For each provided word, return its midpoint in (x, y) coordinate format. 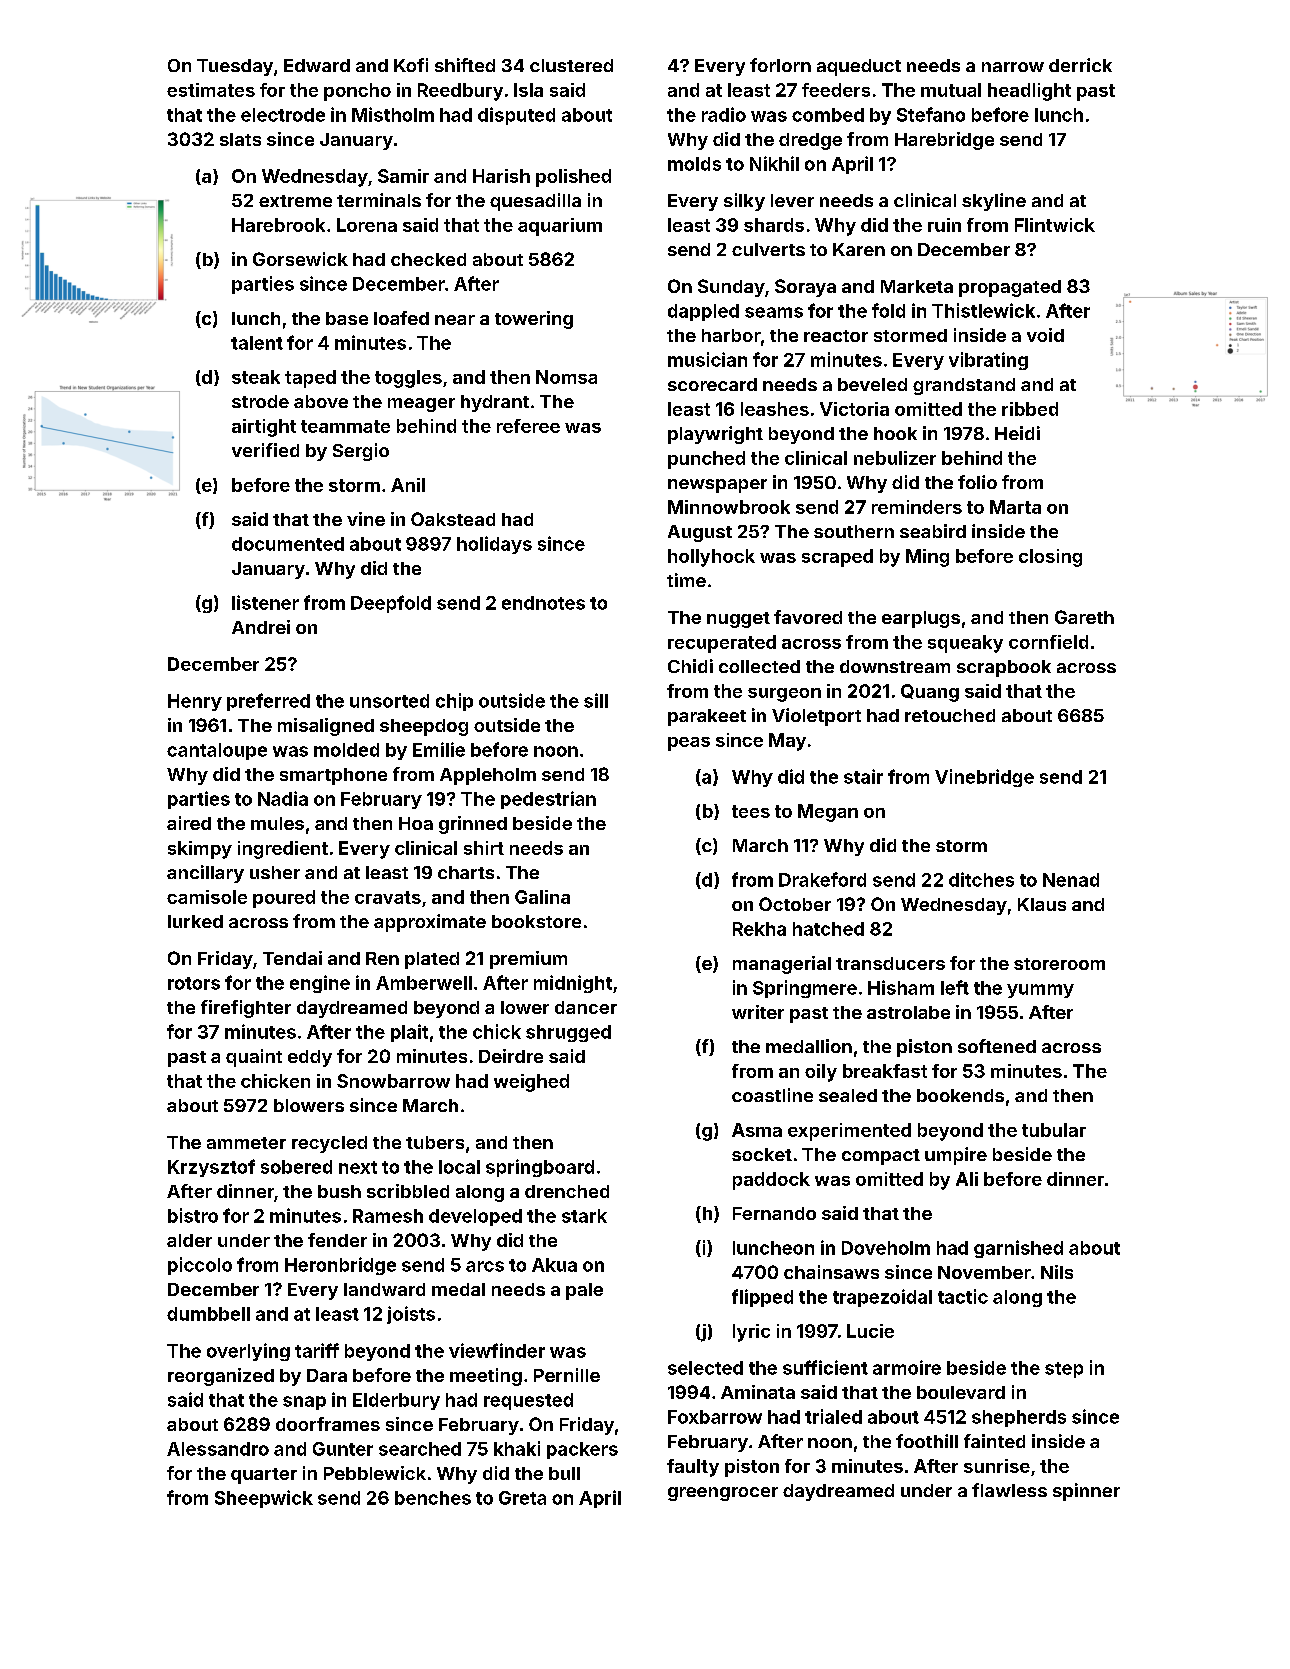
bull (564, 1473)
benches (433, 1498)
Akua (554, 1265)
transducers (890, 963)
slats (240, 139)
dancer (586, 1007)
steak (256, 377)
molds (694, 164)
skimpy (200, 850)
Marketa (917, 286)
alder (189, 1240)
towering (534, 320)
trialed (833, 1416)
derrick (1080, 65)
